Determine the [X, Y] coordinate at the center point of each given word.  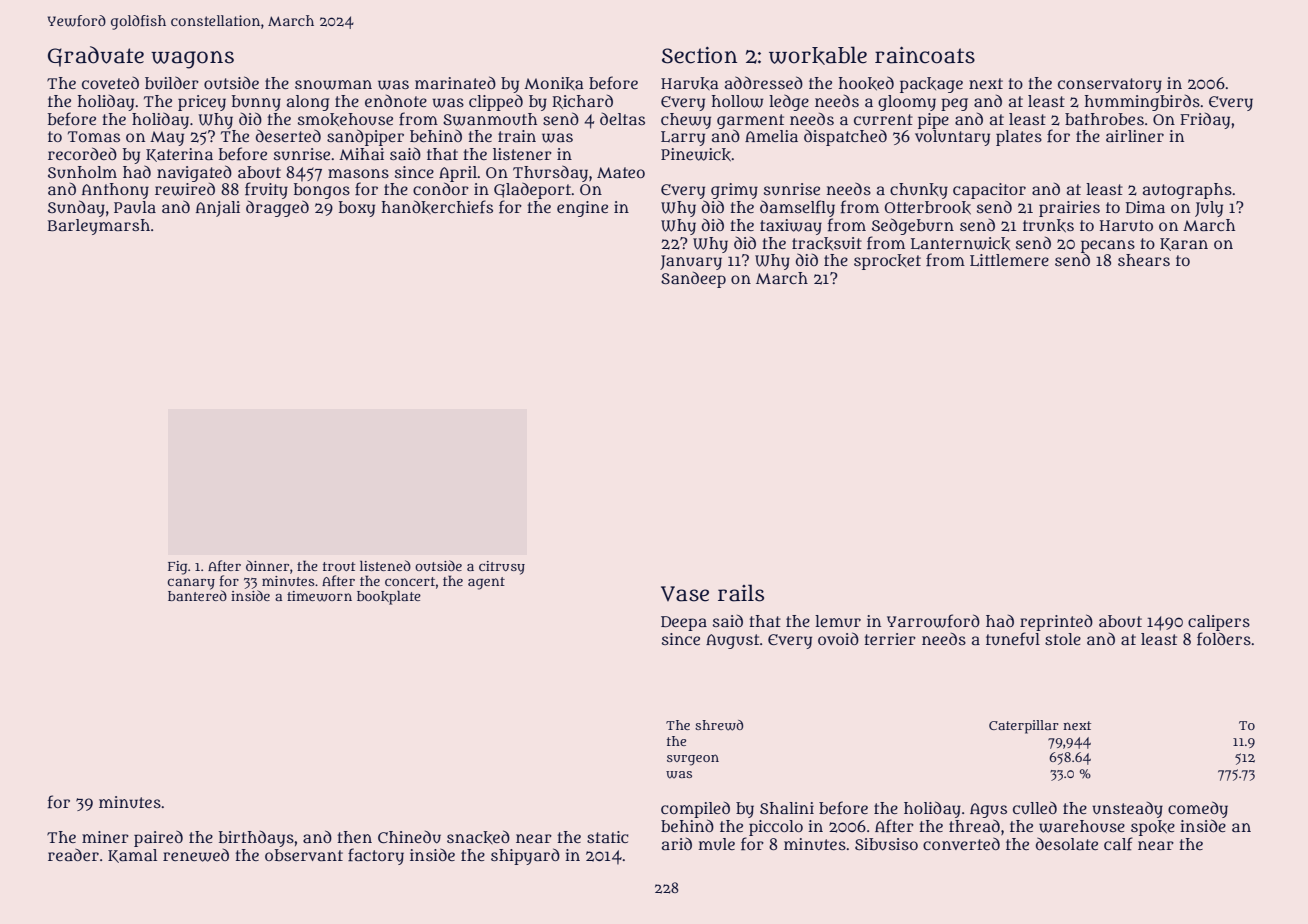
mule [717, 844]
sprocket [887, 262]
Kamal [132, 856]
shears [1144, 260]
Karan [1184, 244]
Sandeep [693, 279]
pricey [202, 103]
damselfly [797, 208]
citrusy [502, 568]
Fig [177, 568]
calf [1118, 844]
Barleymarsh [99, 227]
